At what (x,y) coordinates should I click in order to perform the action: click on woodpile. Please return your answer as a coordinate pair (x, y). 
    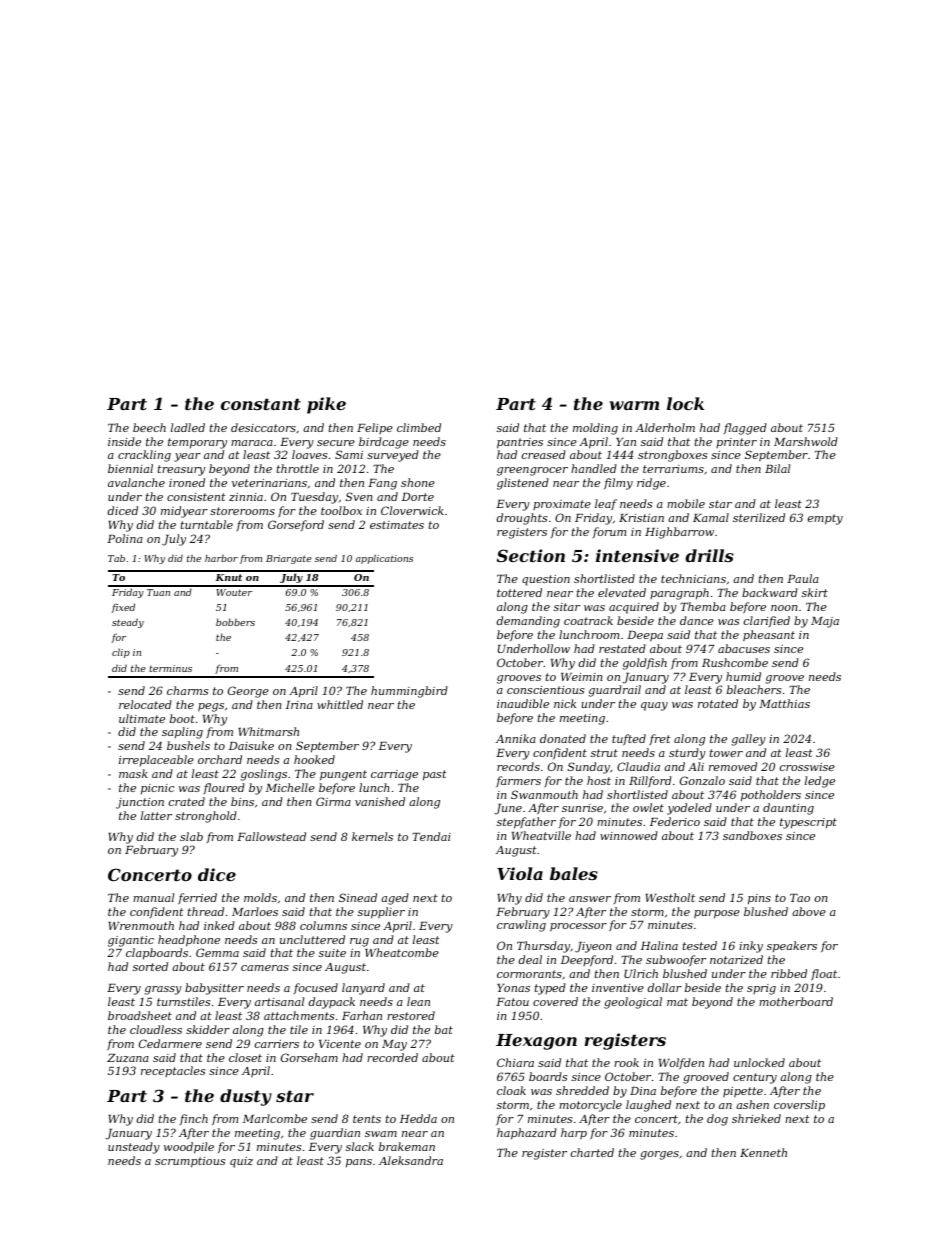
    Looking at the image, I should click on (189, 1148).
